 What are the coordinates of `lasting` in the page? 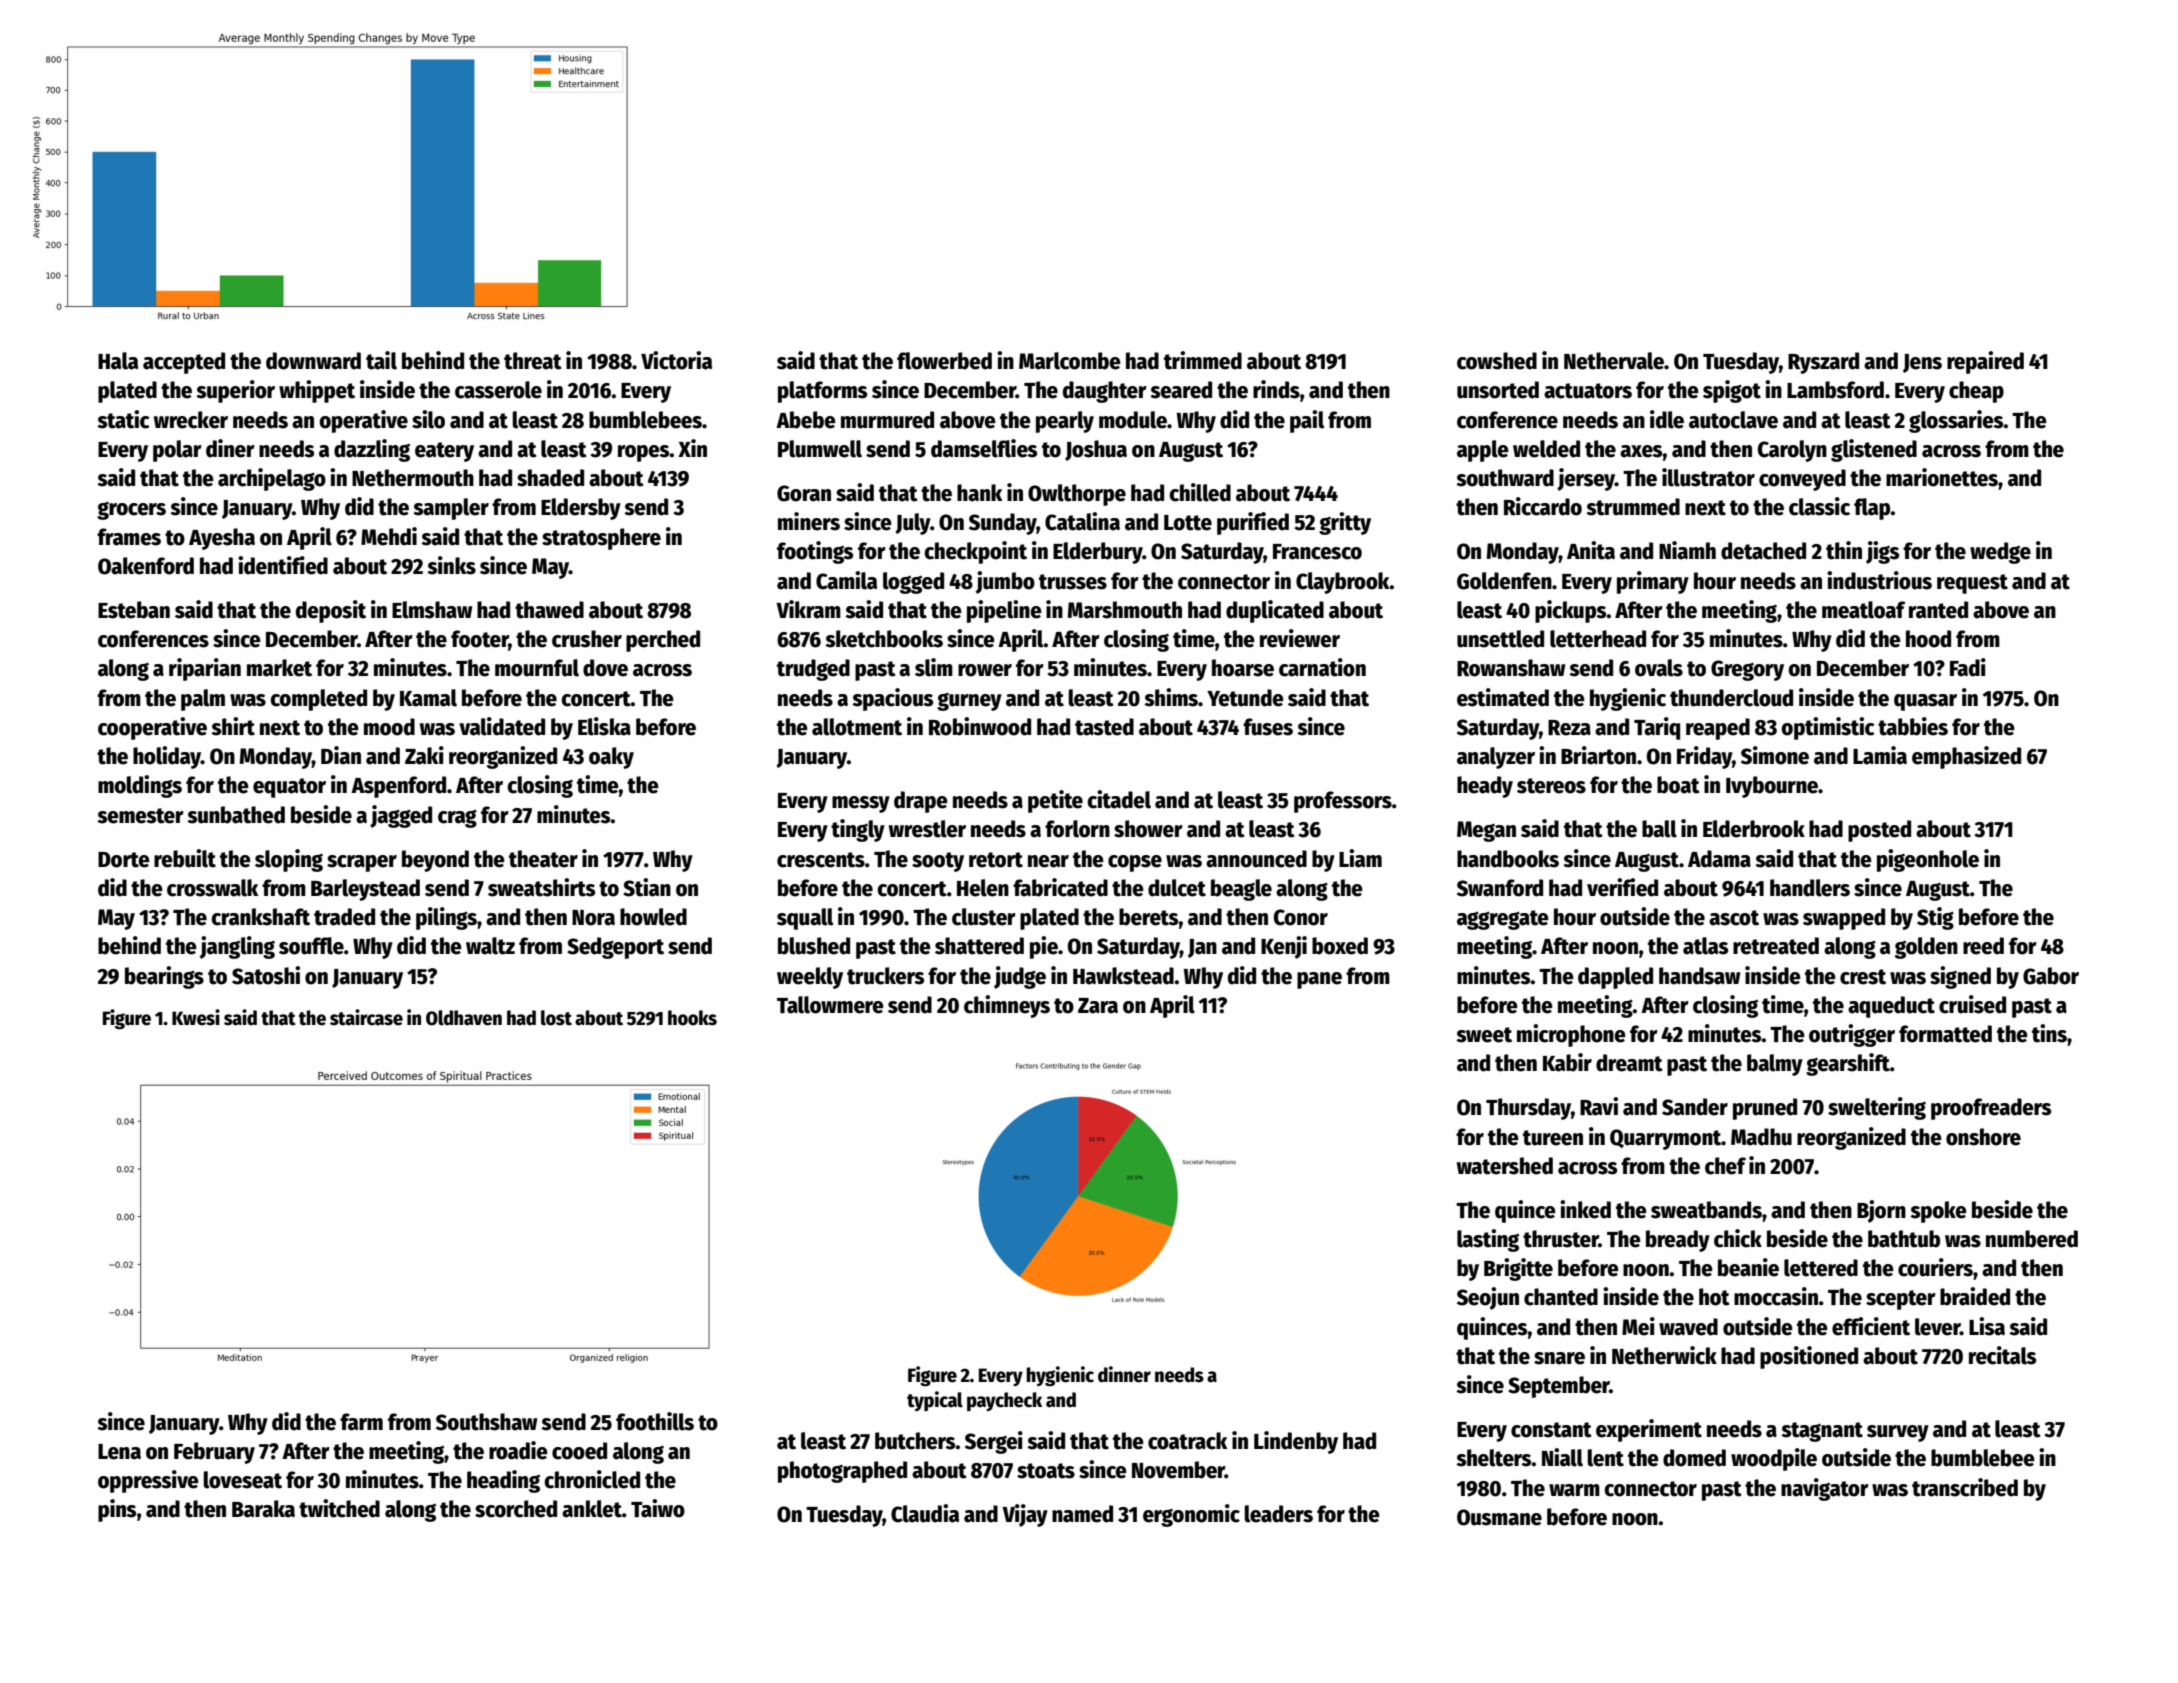 It's located at (1488, 1240).
